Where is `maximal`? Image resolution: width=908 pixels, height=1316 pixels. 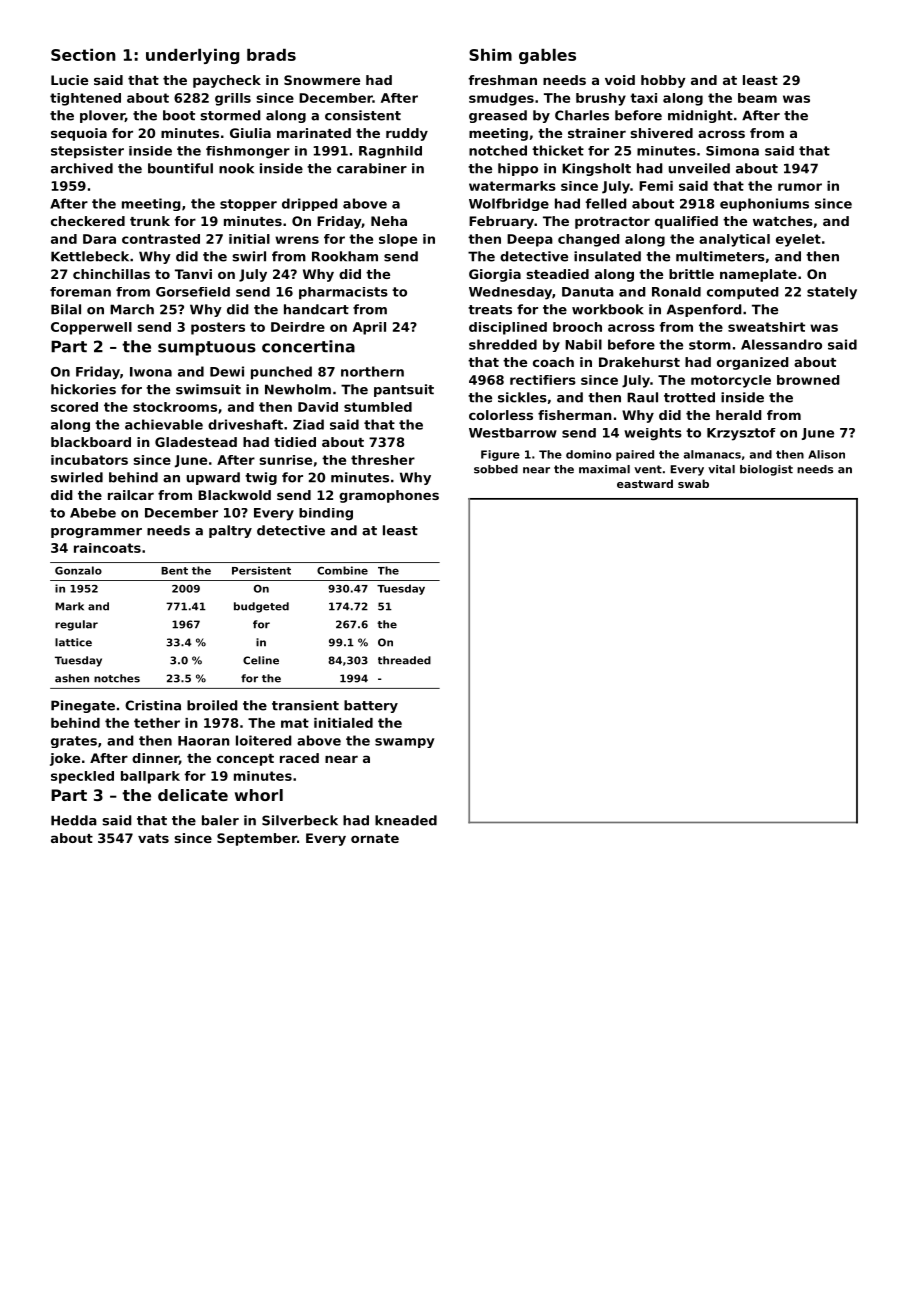 maximal is located at coordinates (604, 469).
